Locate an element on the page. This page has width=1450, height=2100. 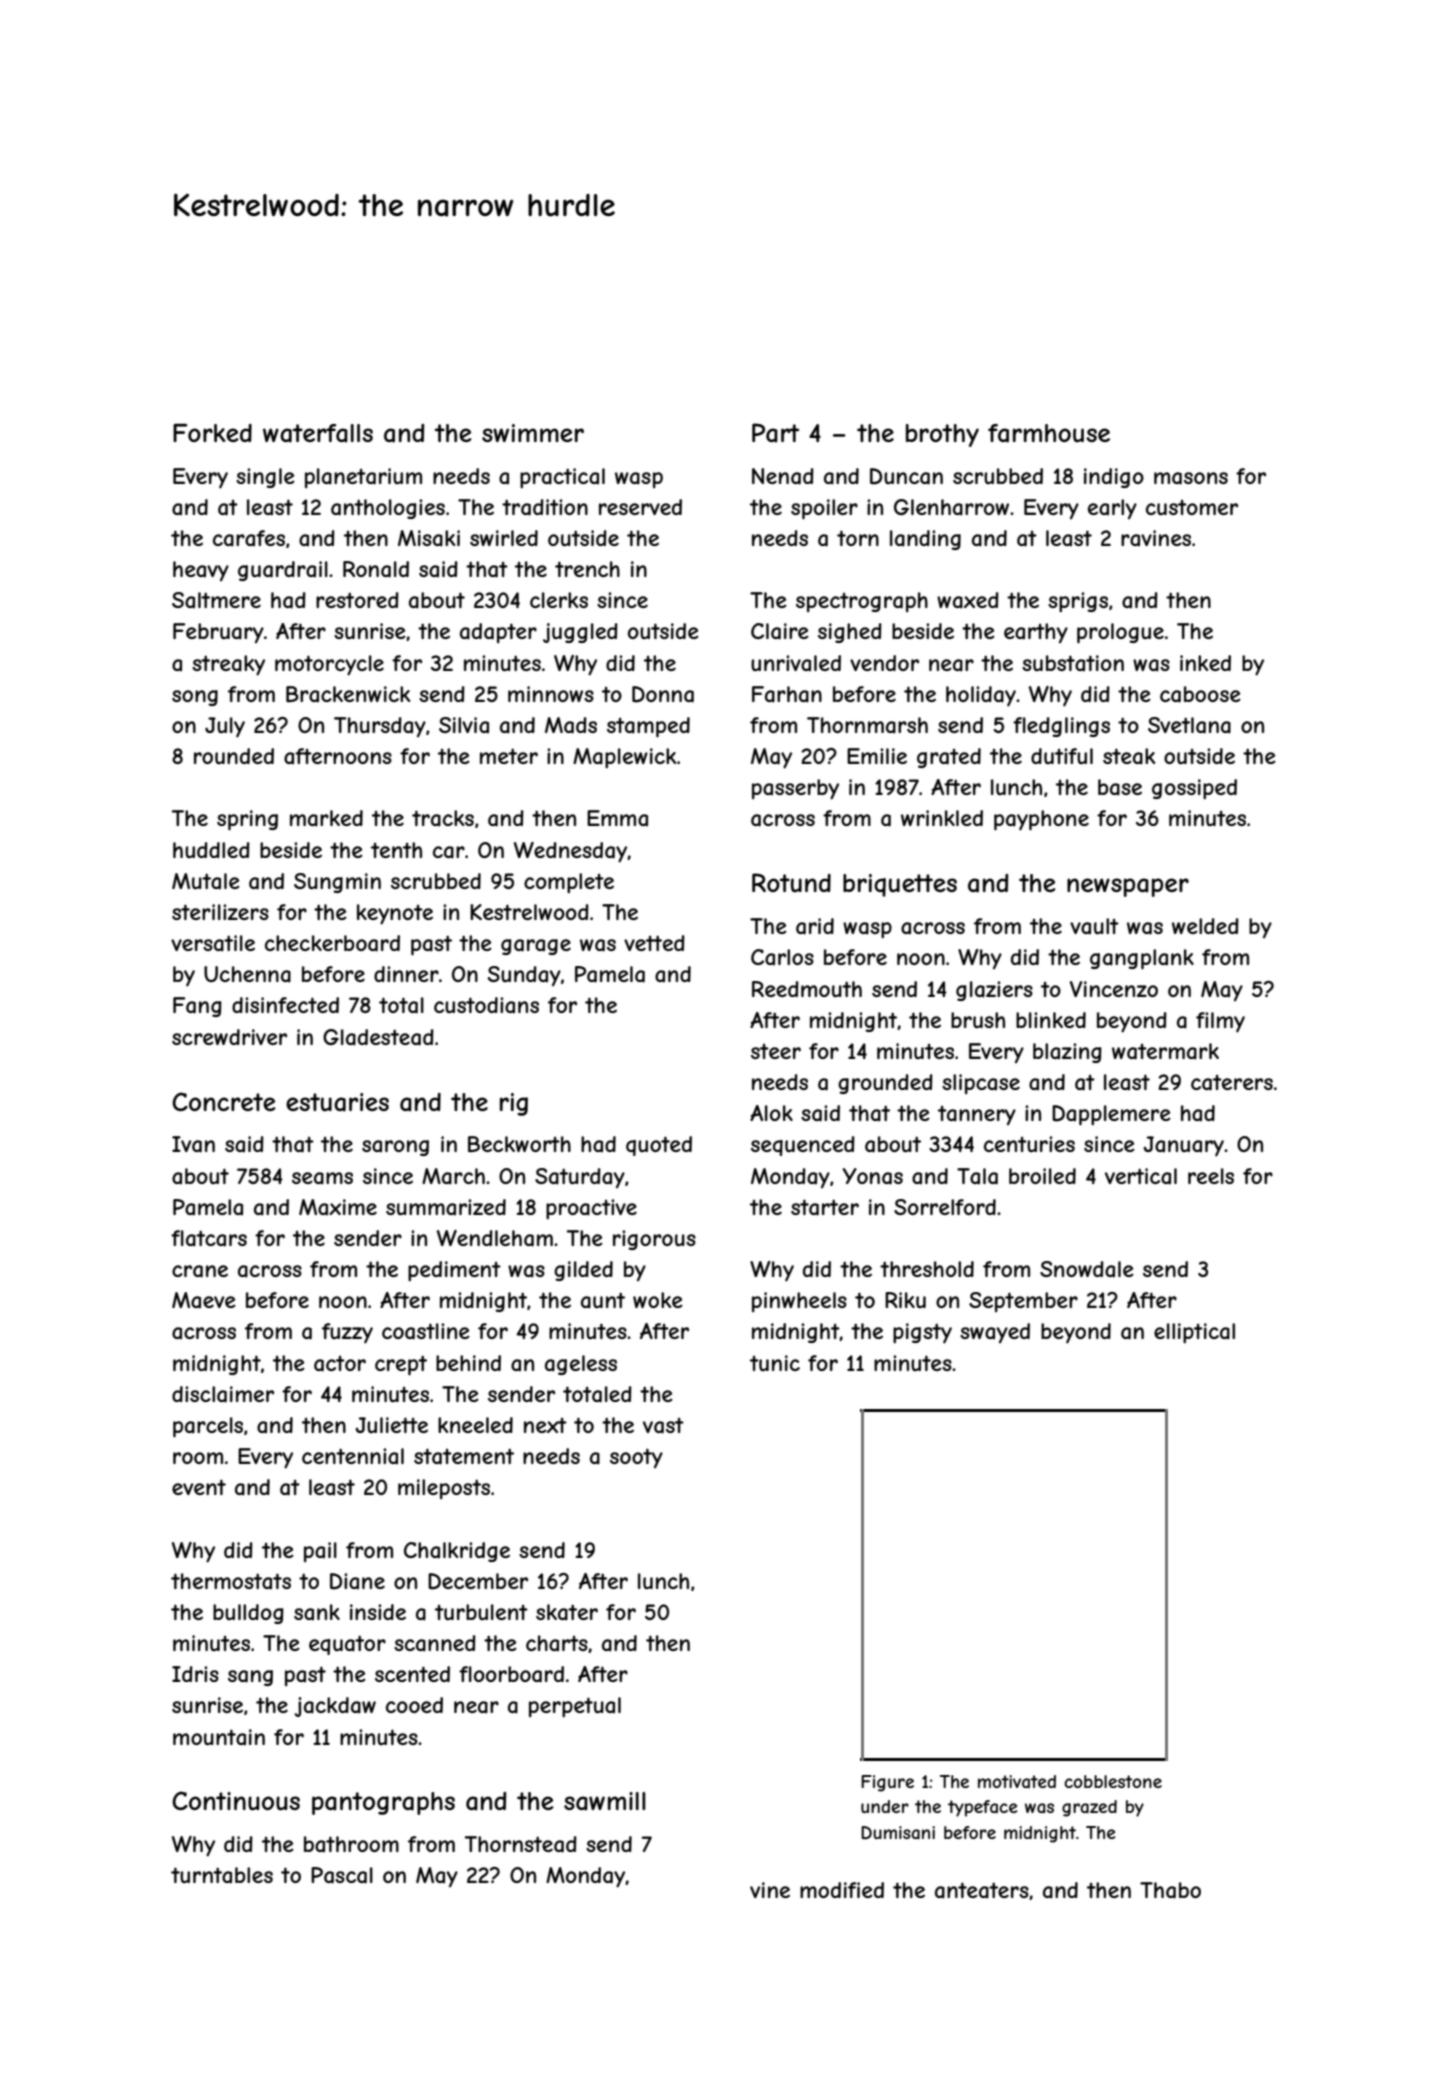
Forked is located at coordinates (212, 433).
